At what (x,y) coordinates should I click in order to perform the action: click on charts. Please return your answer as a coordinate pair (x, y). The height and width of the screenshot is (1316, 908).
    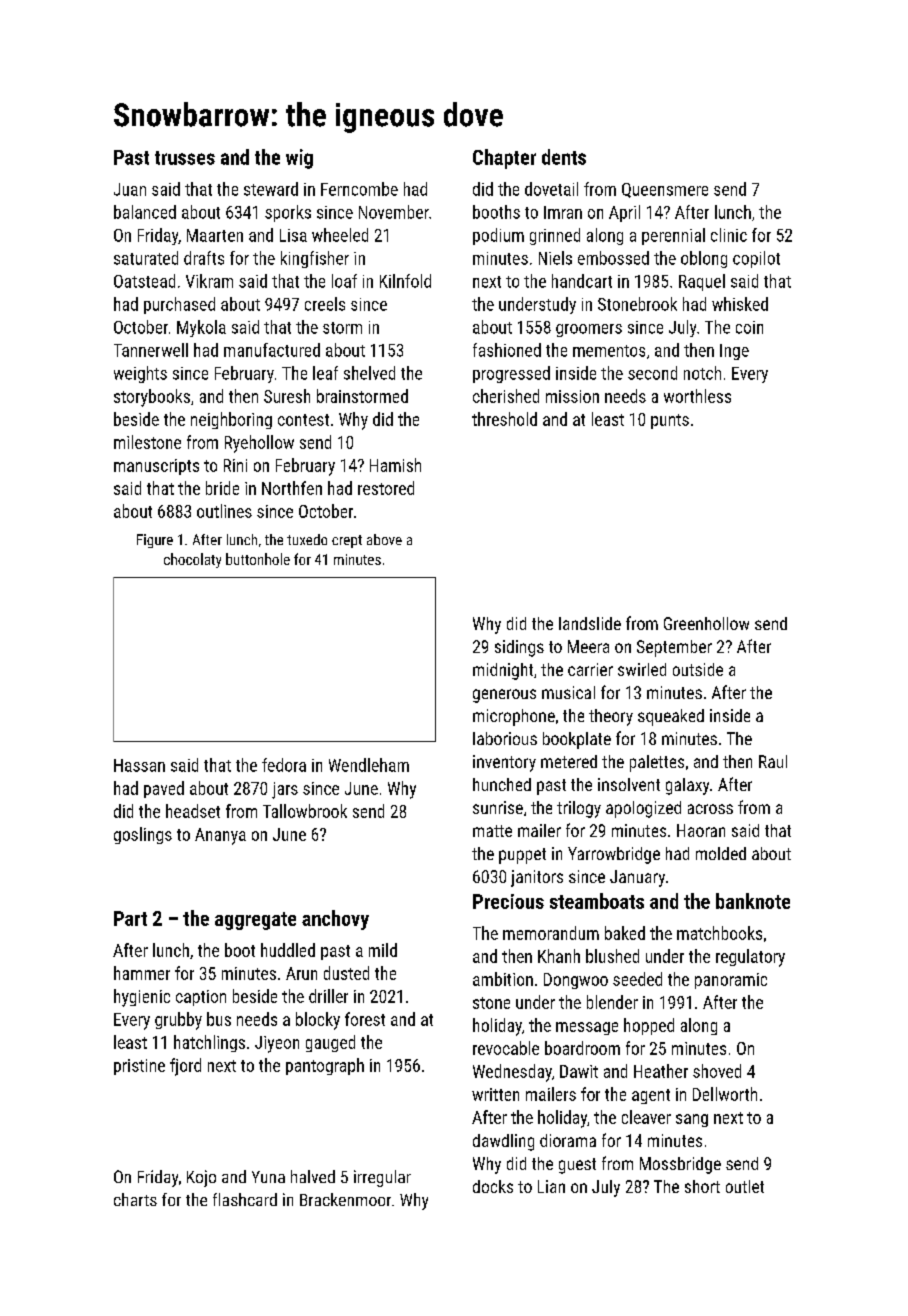
    Looking at the image, I should click on (135, 1199).
